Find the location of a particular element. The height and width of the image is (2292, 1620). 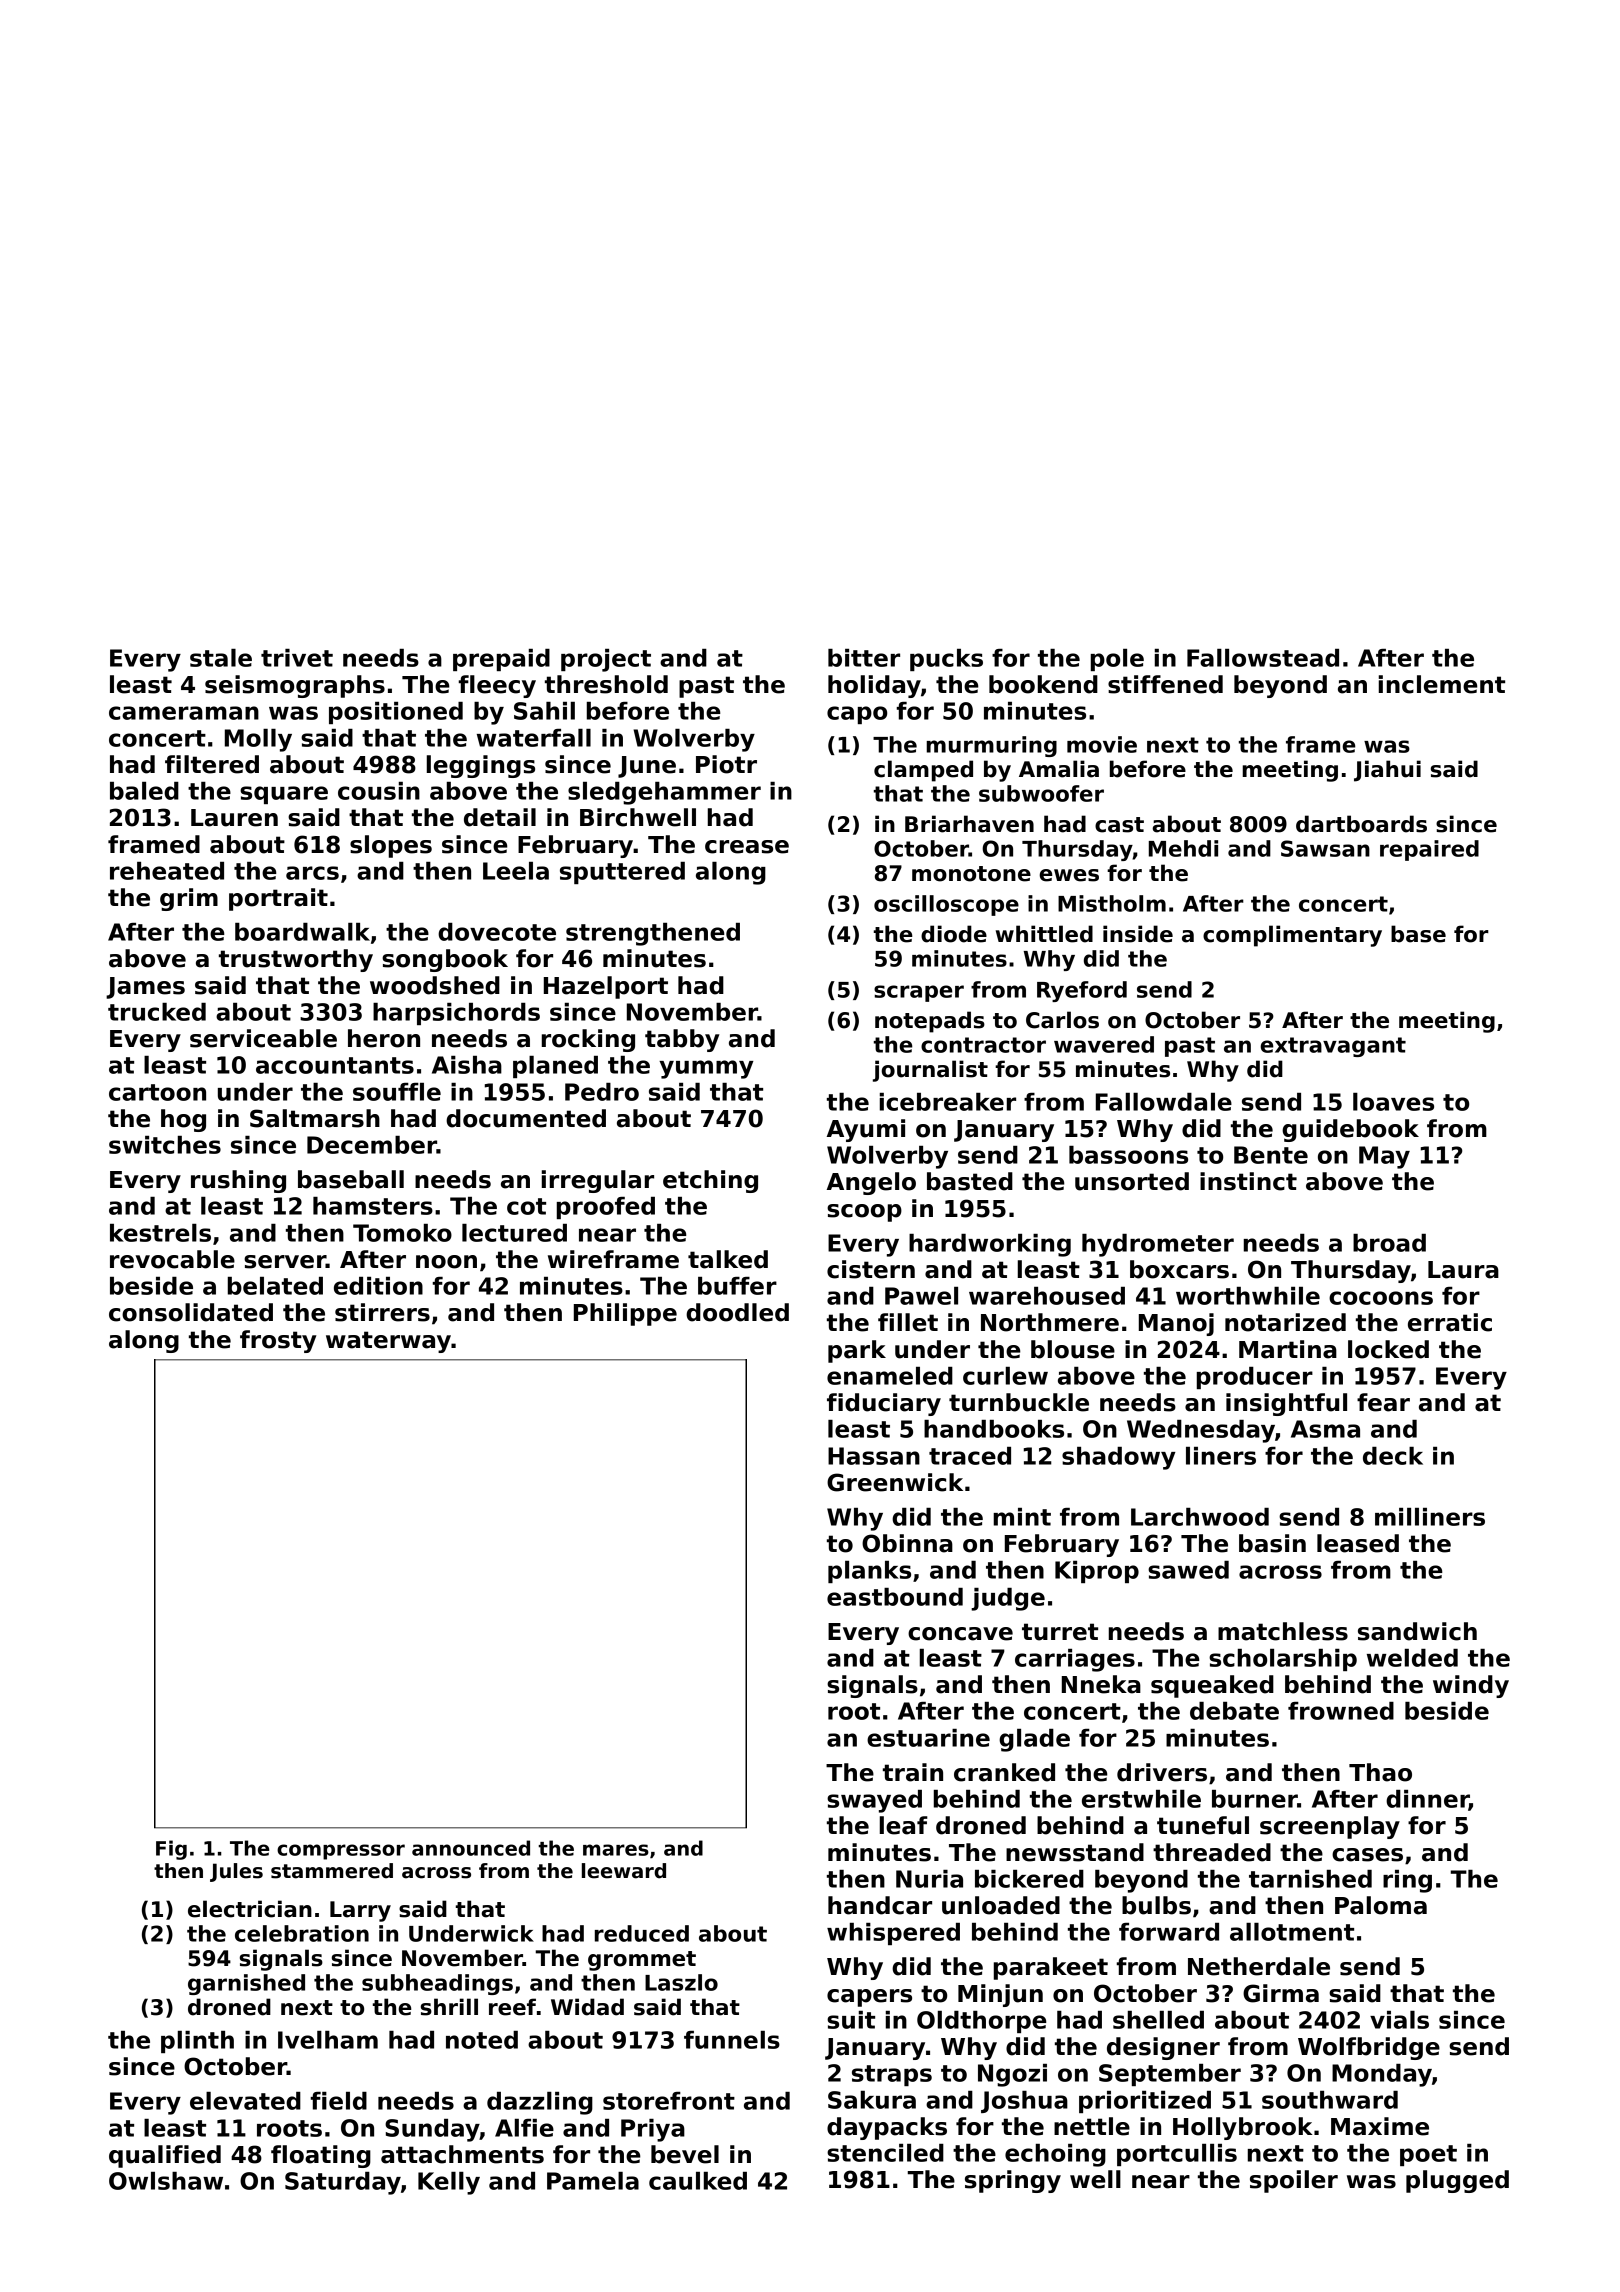

belated is located at coordinates (275, 1286).
